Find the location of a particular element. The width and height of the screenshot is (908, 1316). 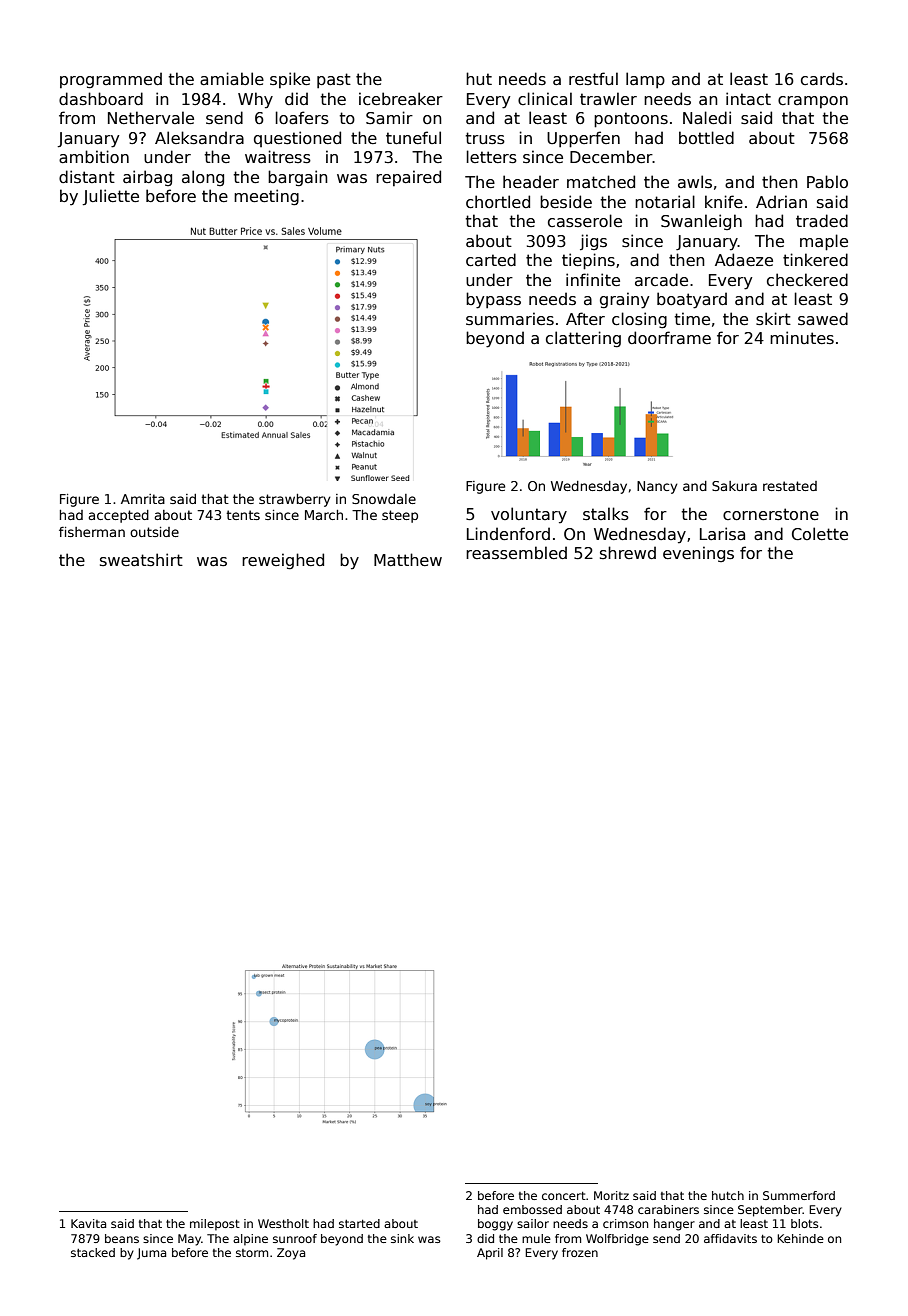

doorframe is located at coordinates (669, 337).
